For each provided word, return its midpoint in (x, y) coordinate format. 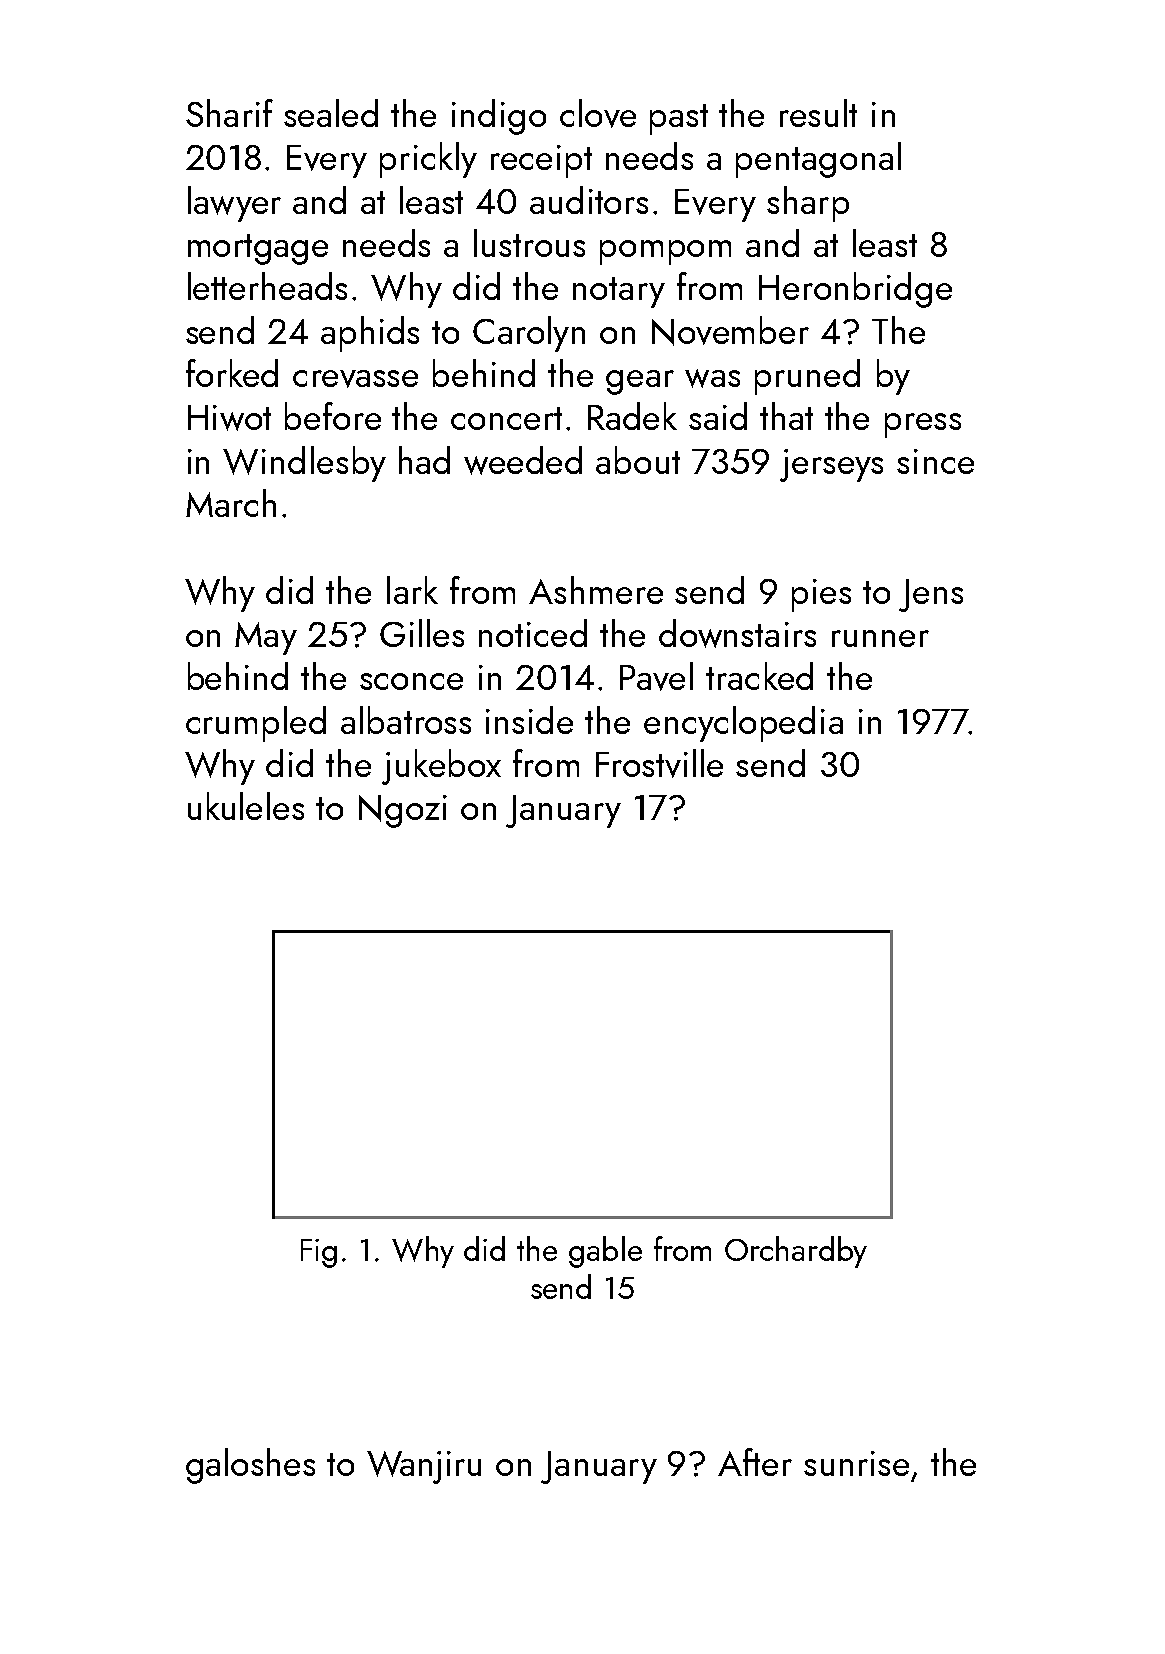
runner (880, 638)
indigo (499, 117)
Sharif (229, 113)
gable (605, 1252)
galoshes (250, 1466)
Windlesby (304, 464)
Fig (319, 1253)
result (818, 113)
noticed (533, 633)
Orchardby (796, 1252)
